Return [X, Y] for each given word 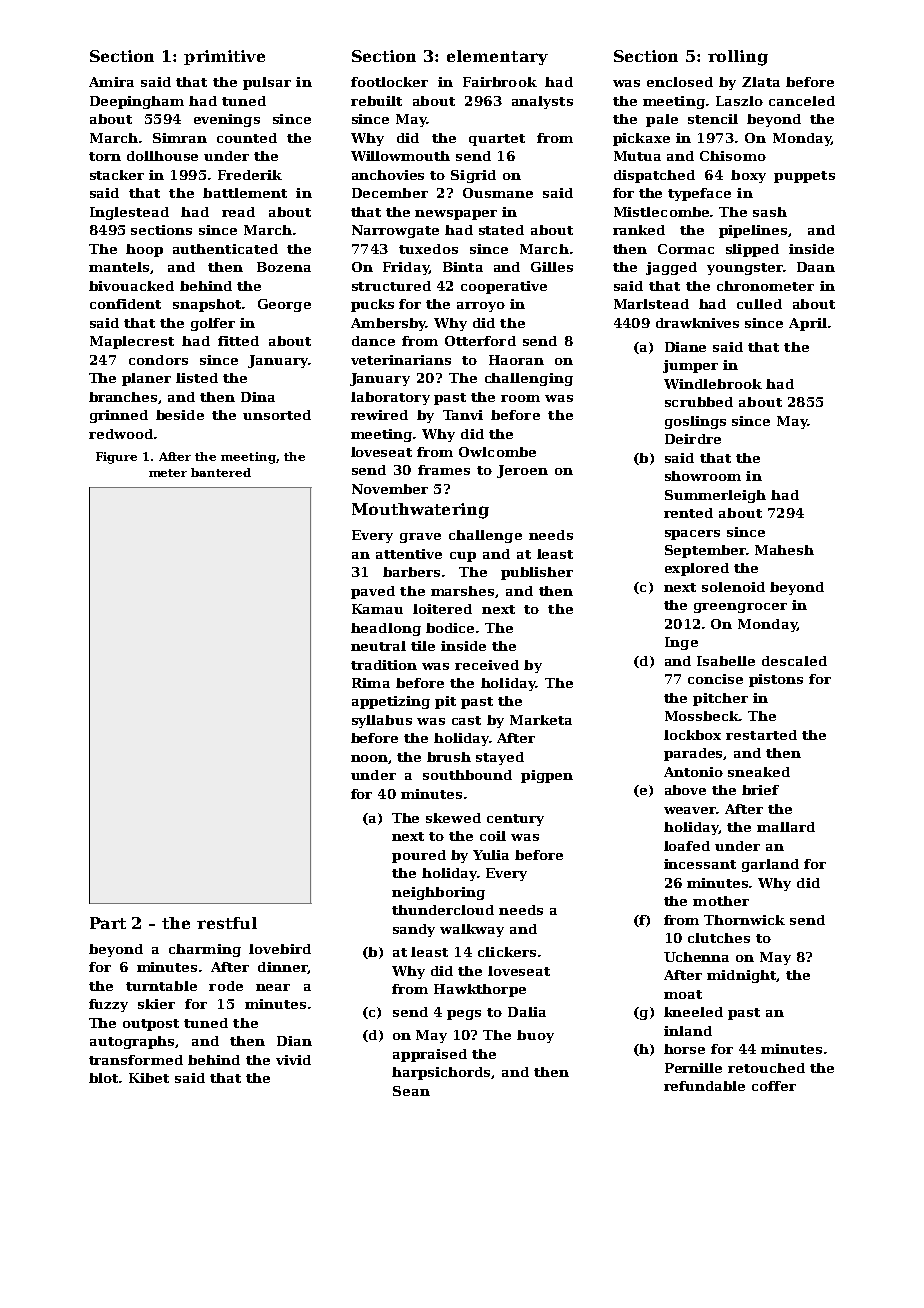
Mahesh [784, 550]
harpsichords [442, 1073]
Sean [411, 1091]
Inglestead [129, 213]
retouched [766, 1068]
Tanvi [463, 415]
